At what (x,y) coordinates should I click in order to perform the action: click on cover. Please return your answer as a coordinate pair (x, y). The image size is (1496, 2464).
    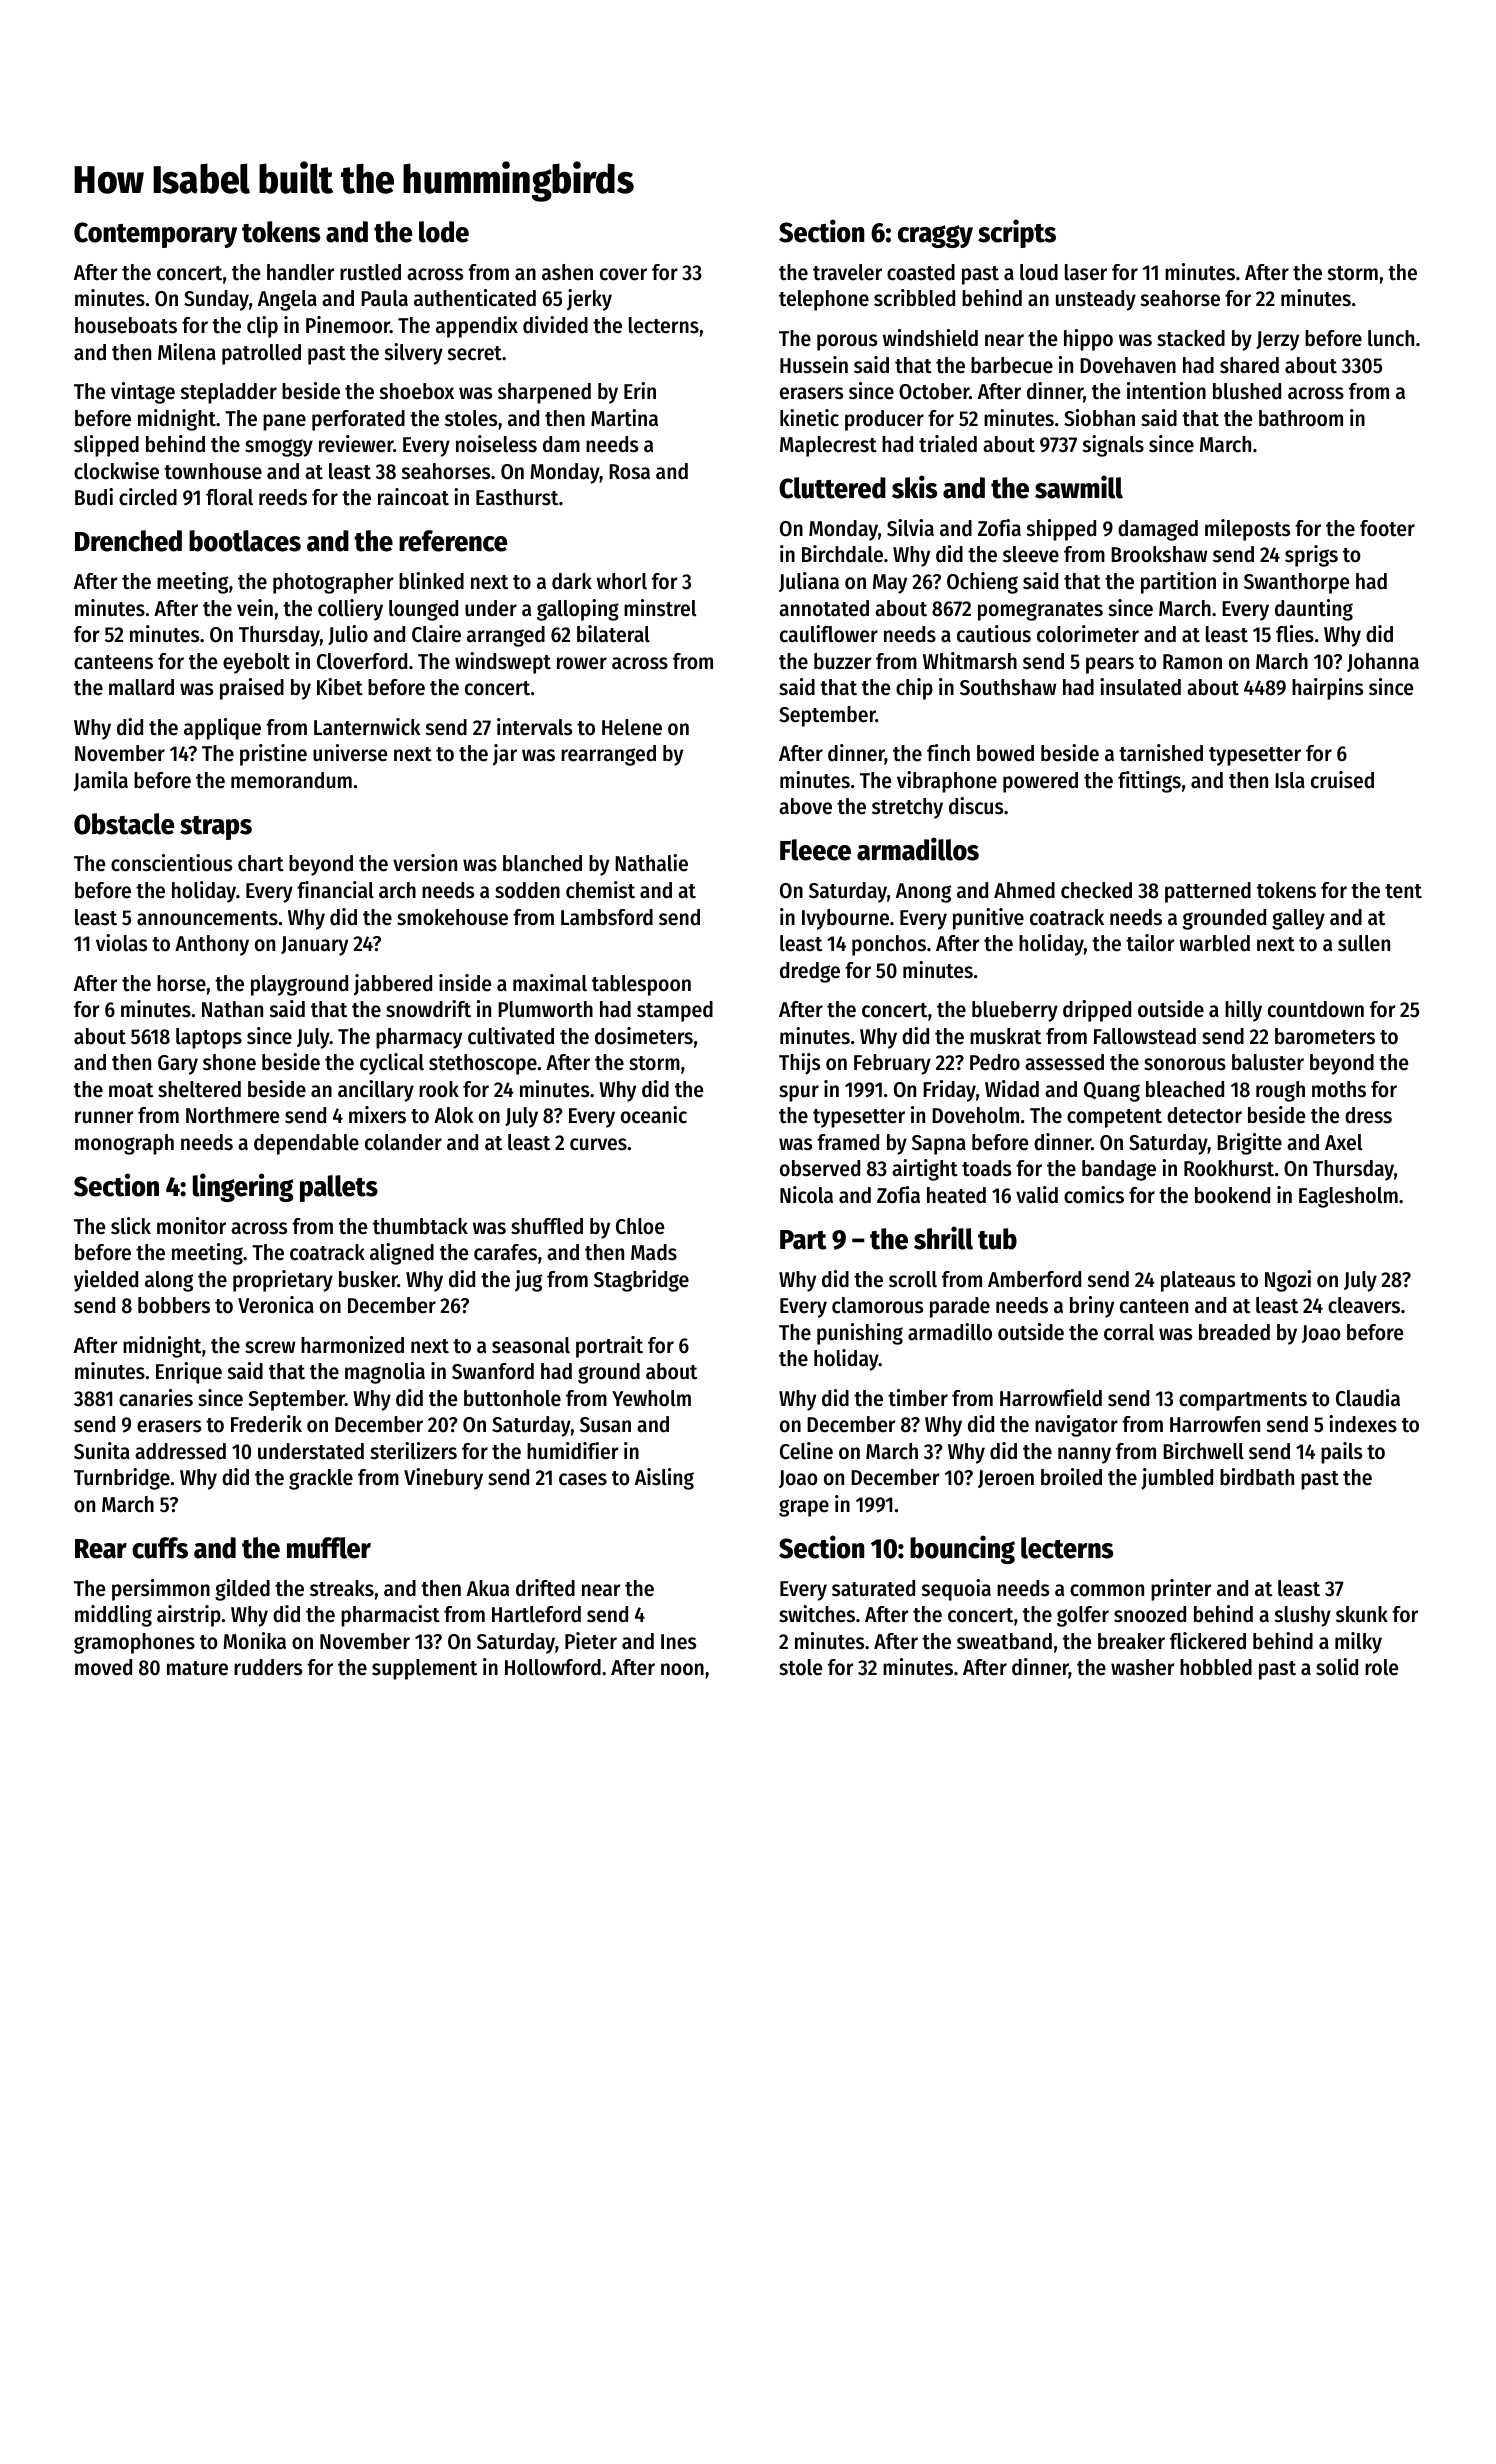
    Looking at the image, I should click on (623, 274).
